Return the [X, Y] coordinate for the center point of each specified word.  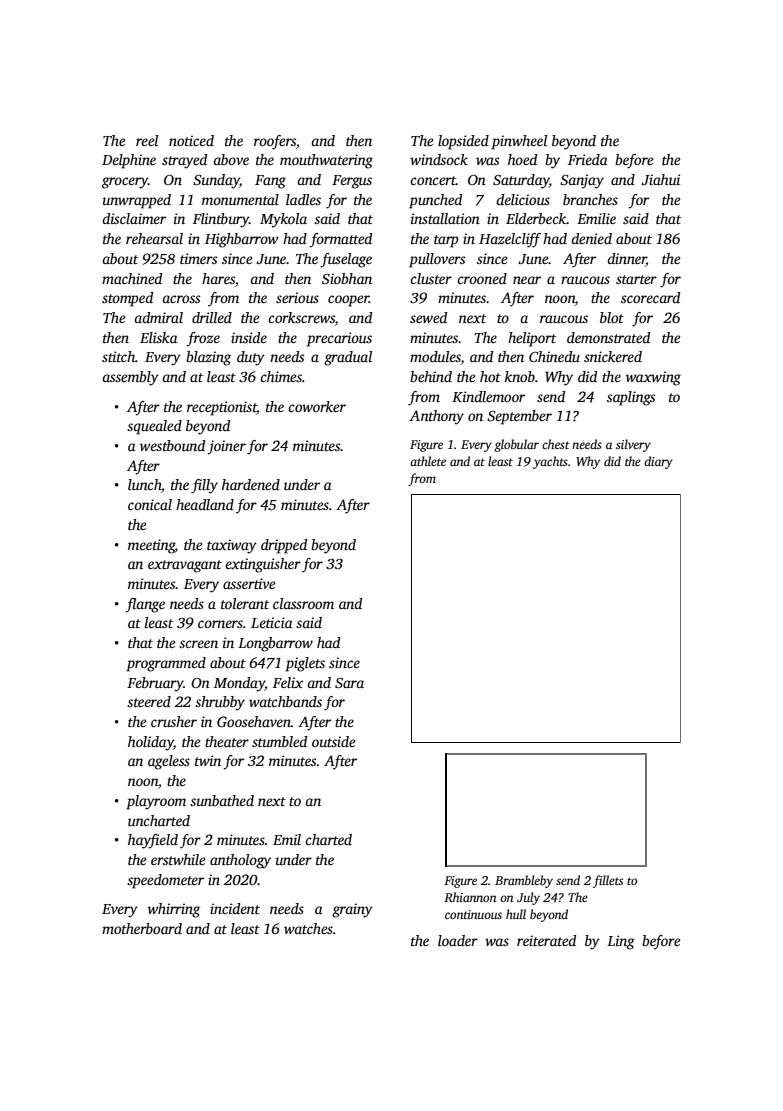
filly [204, 486]
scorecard [650, 297]
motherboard [142, 928]
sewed [428, 317]
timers [198, 258]
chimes [281, 376]
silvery [633, 445]
